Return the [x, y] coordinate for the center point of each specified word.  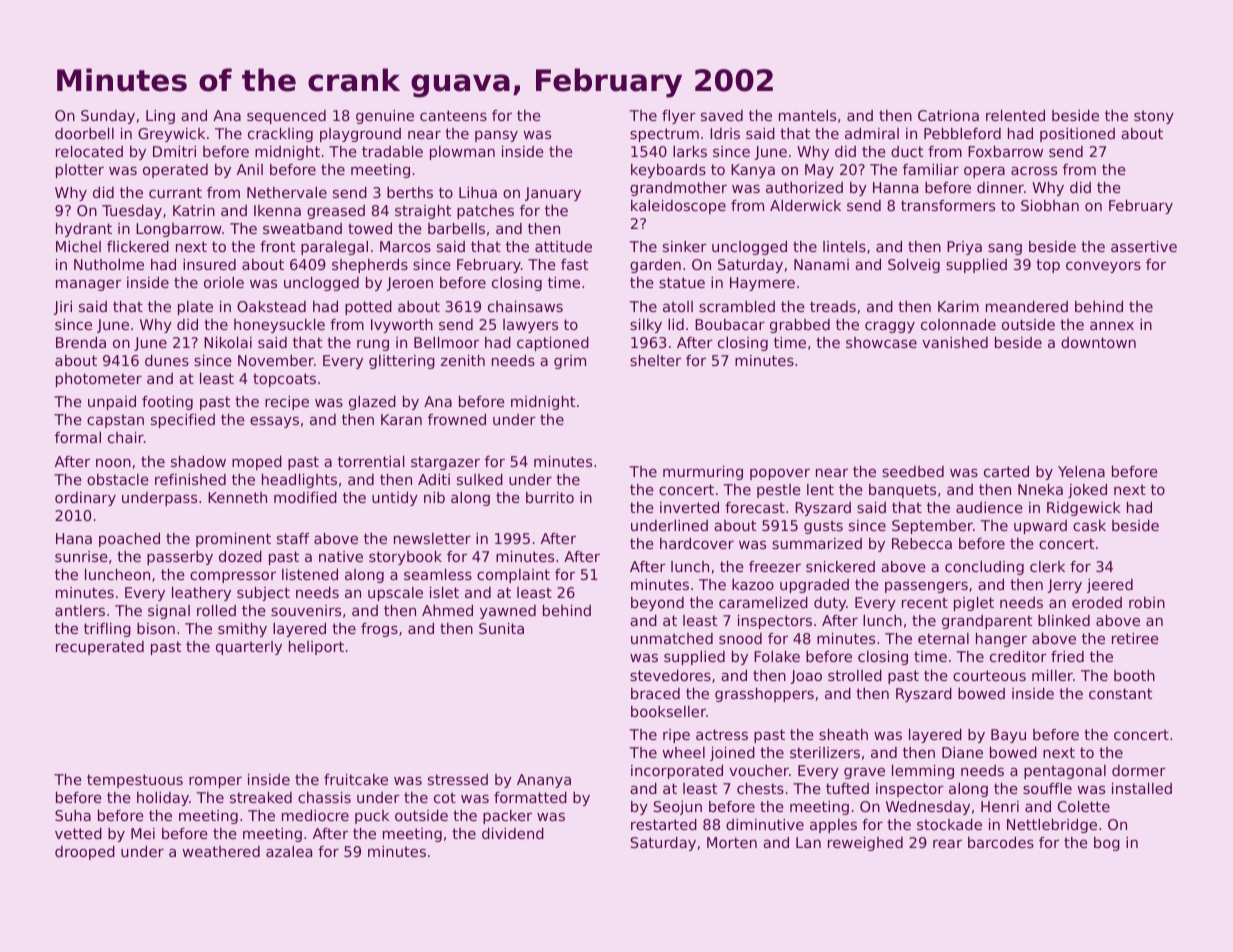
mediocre [315, 815]
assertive [1144, 246]
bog [1107, 844]
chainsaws [525, 306]
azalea [289, 851]
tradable [392, 151]
